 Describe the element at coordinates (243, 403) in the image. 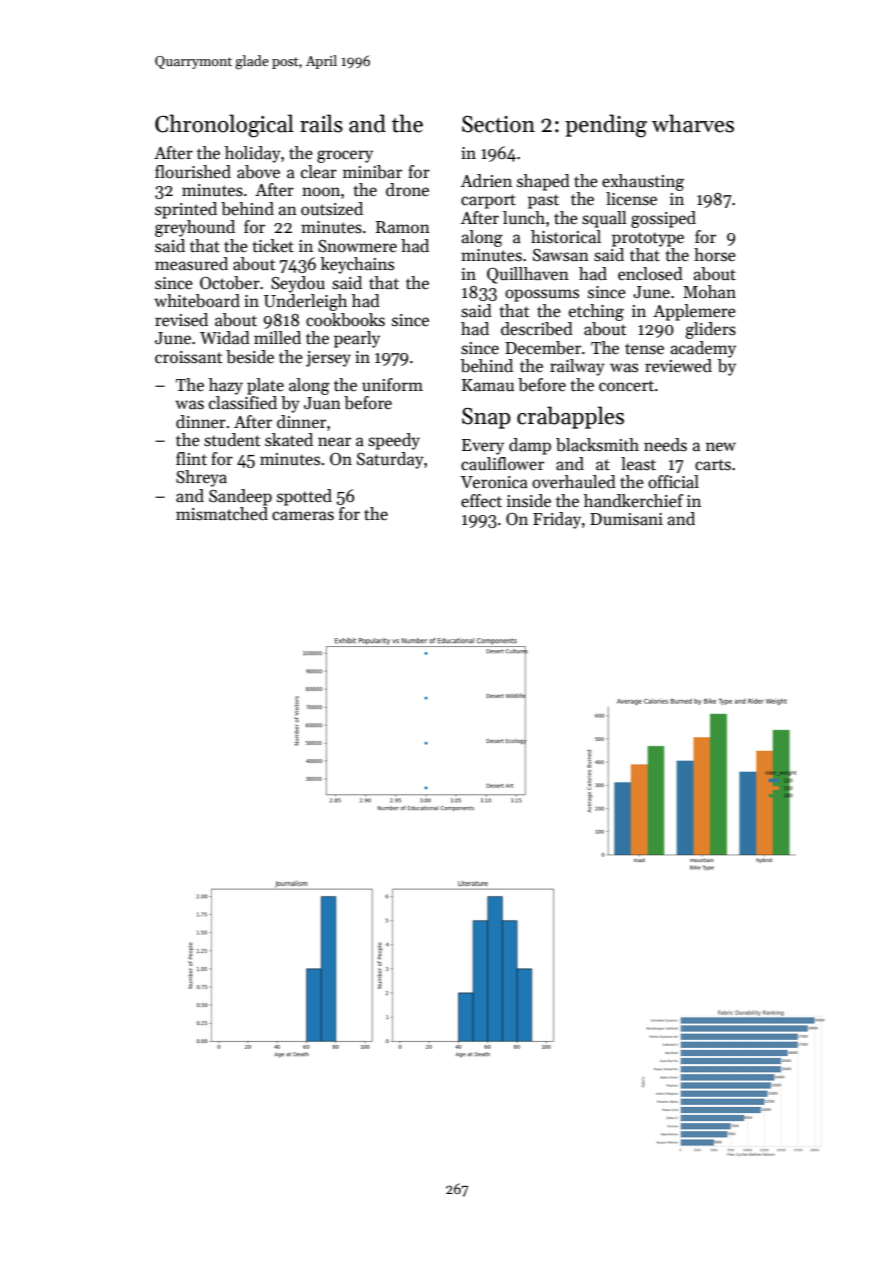

I see `classified` at that location.
